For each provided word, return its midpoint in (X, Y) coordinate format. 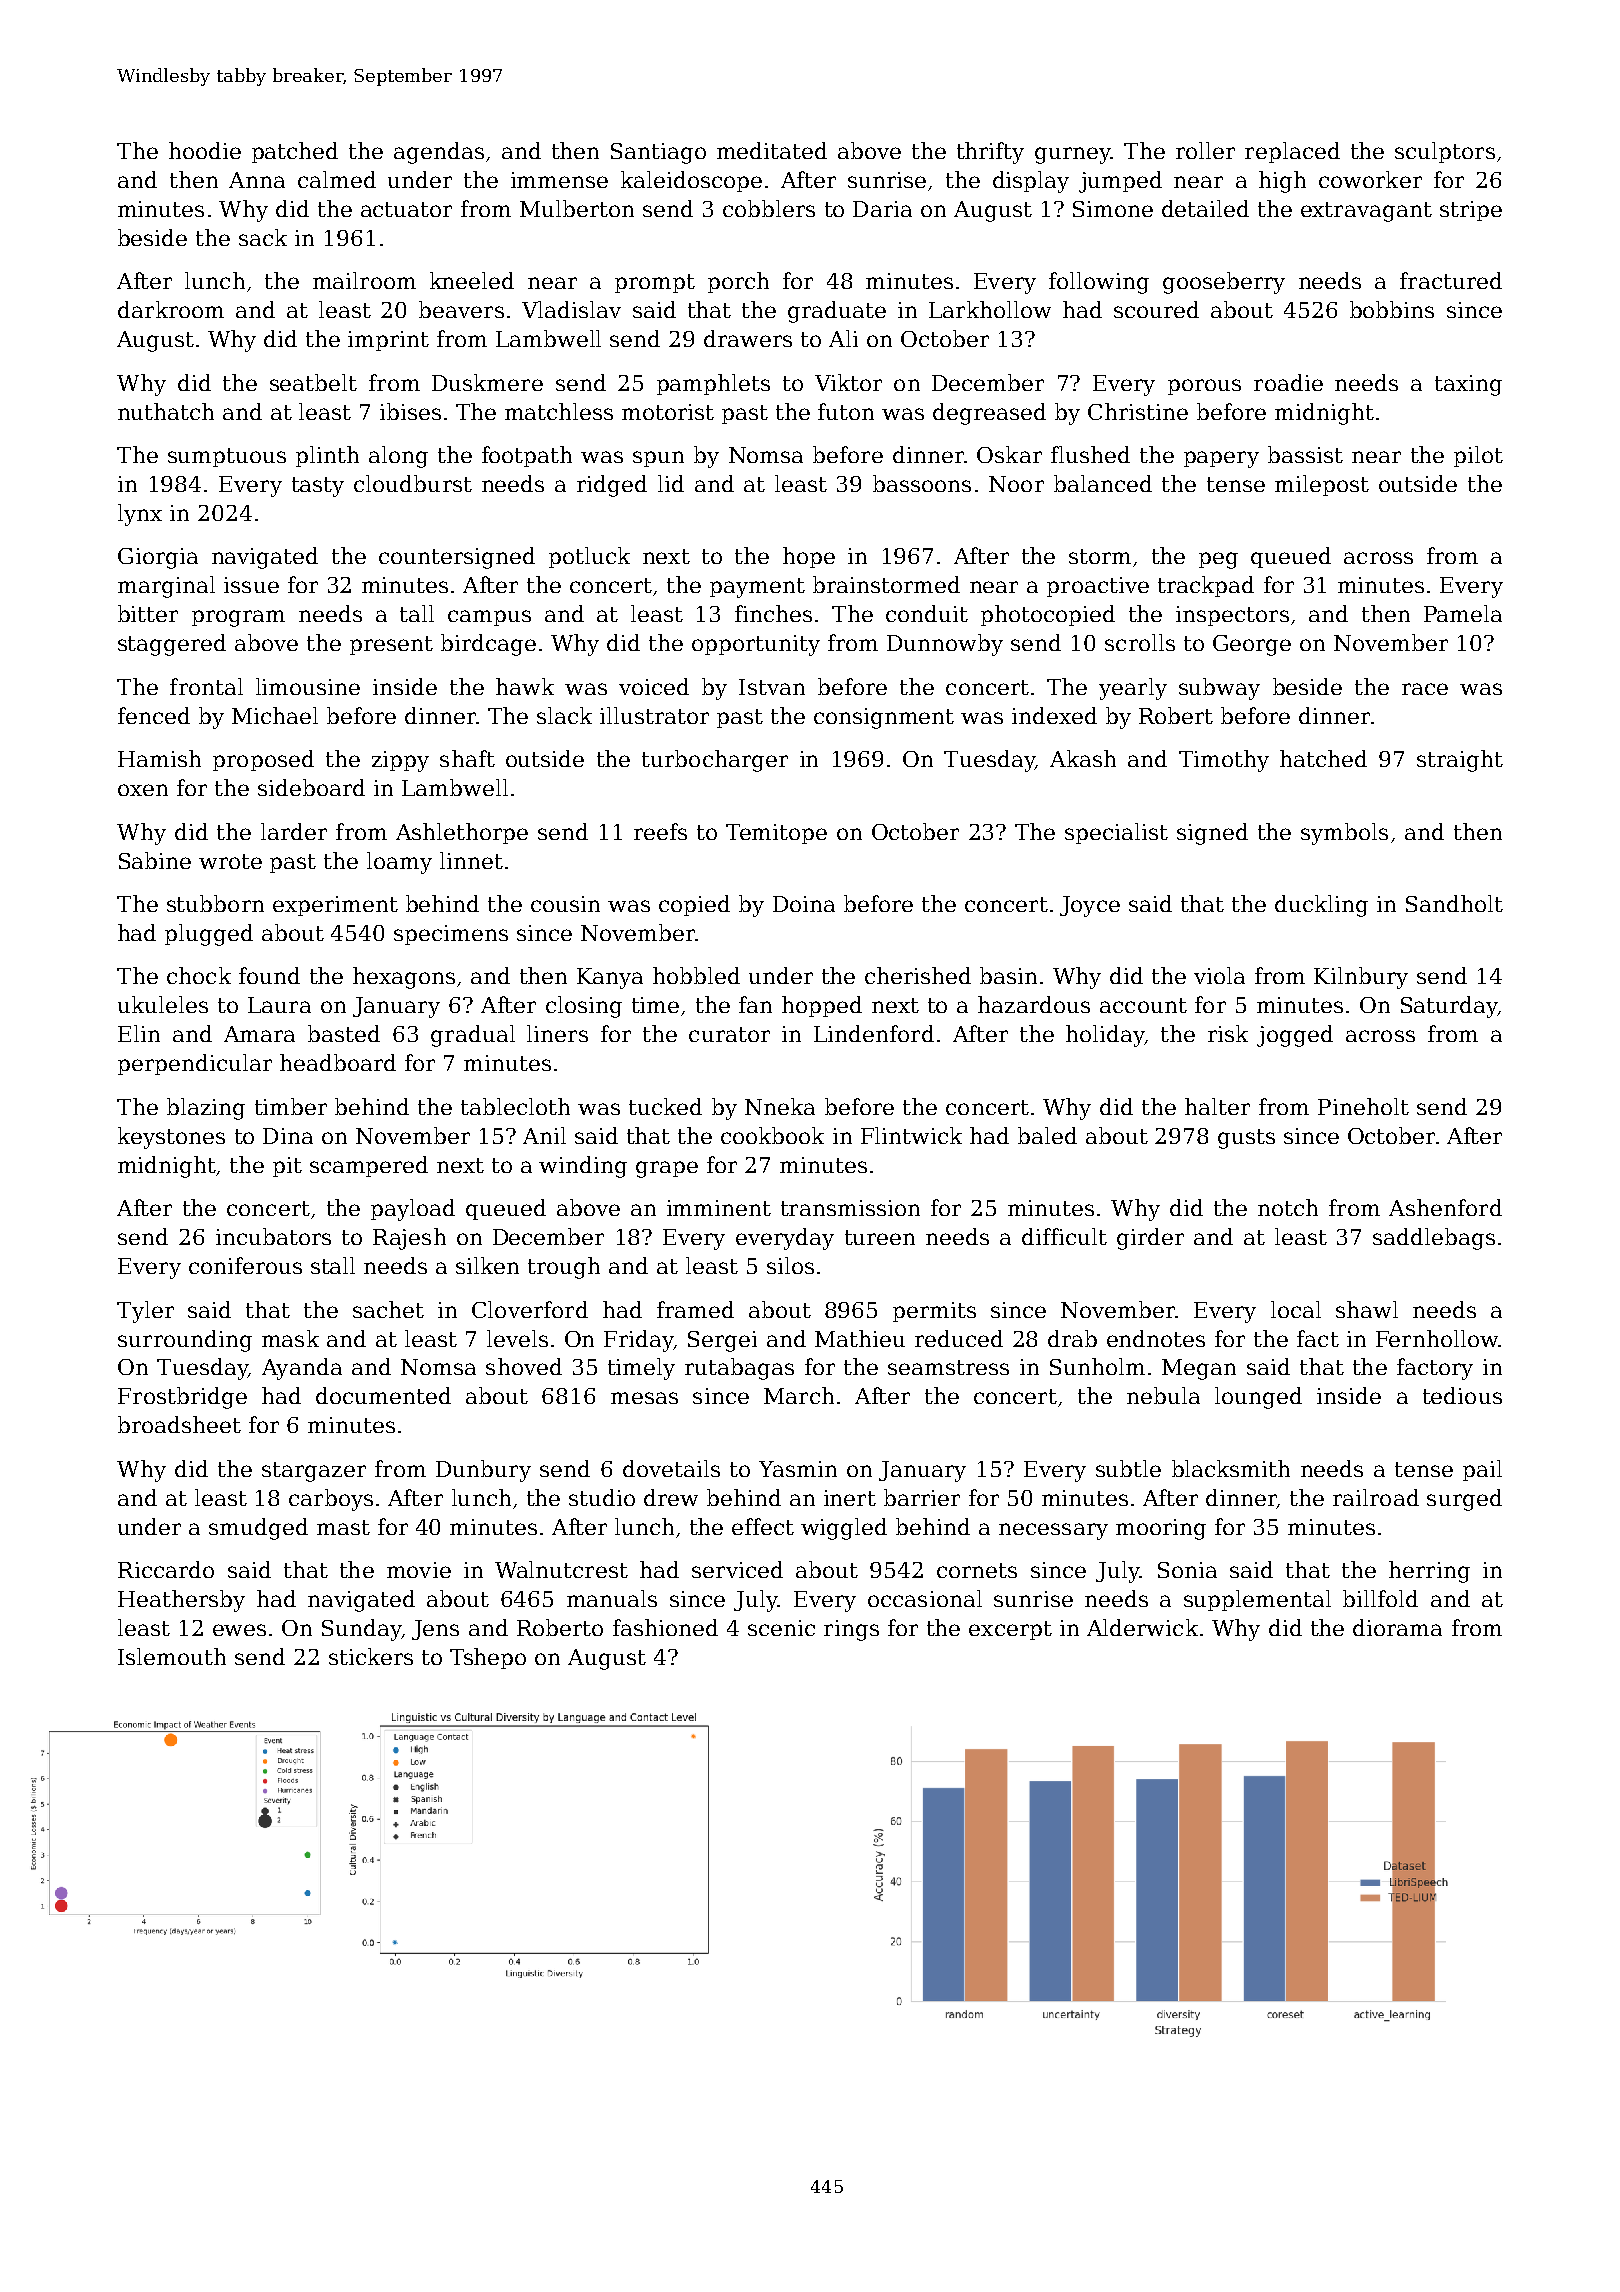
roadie (1288, 382)
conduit (927, 613)
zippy (400, 761)
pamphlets (713, 384)
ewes (239, 1630)
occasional (925, 1598)
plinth (327, 456)
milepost (1322, 485)
